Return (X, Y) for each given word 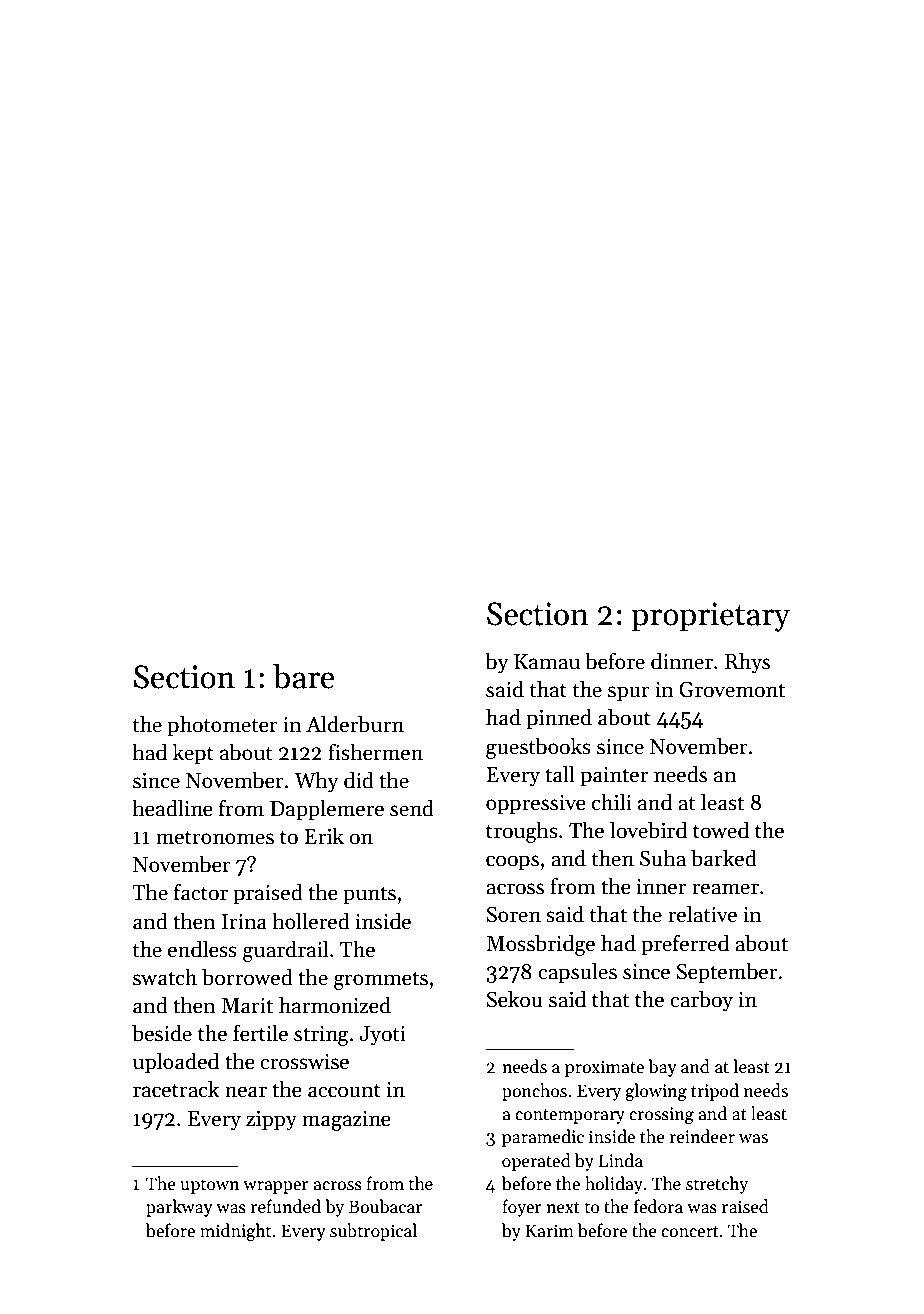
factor (201, 892)
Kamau (547, 662)
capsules (577, 973)
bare (304, 676)
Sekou (515, 999)
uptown (209, 1186)
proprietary (710, 617)
